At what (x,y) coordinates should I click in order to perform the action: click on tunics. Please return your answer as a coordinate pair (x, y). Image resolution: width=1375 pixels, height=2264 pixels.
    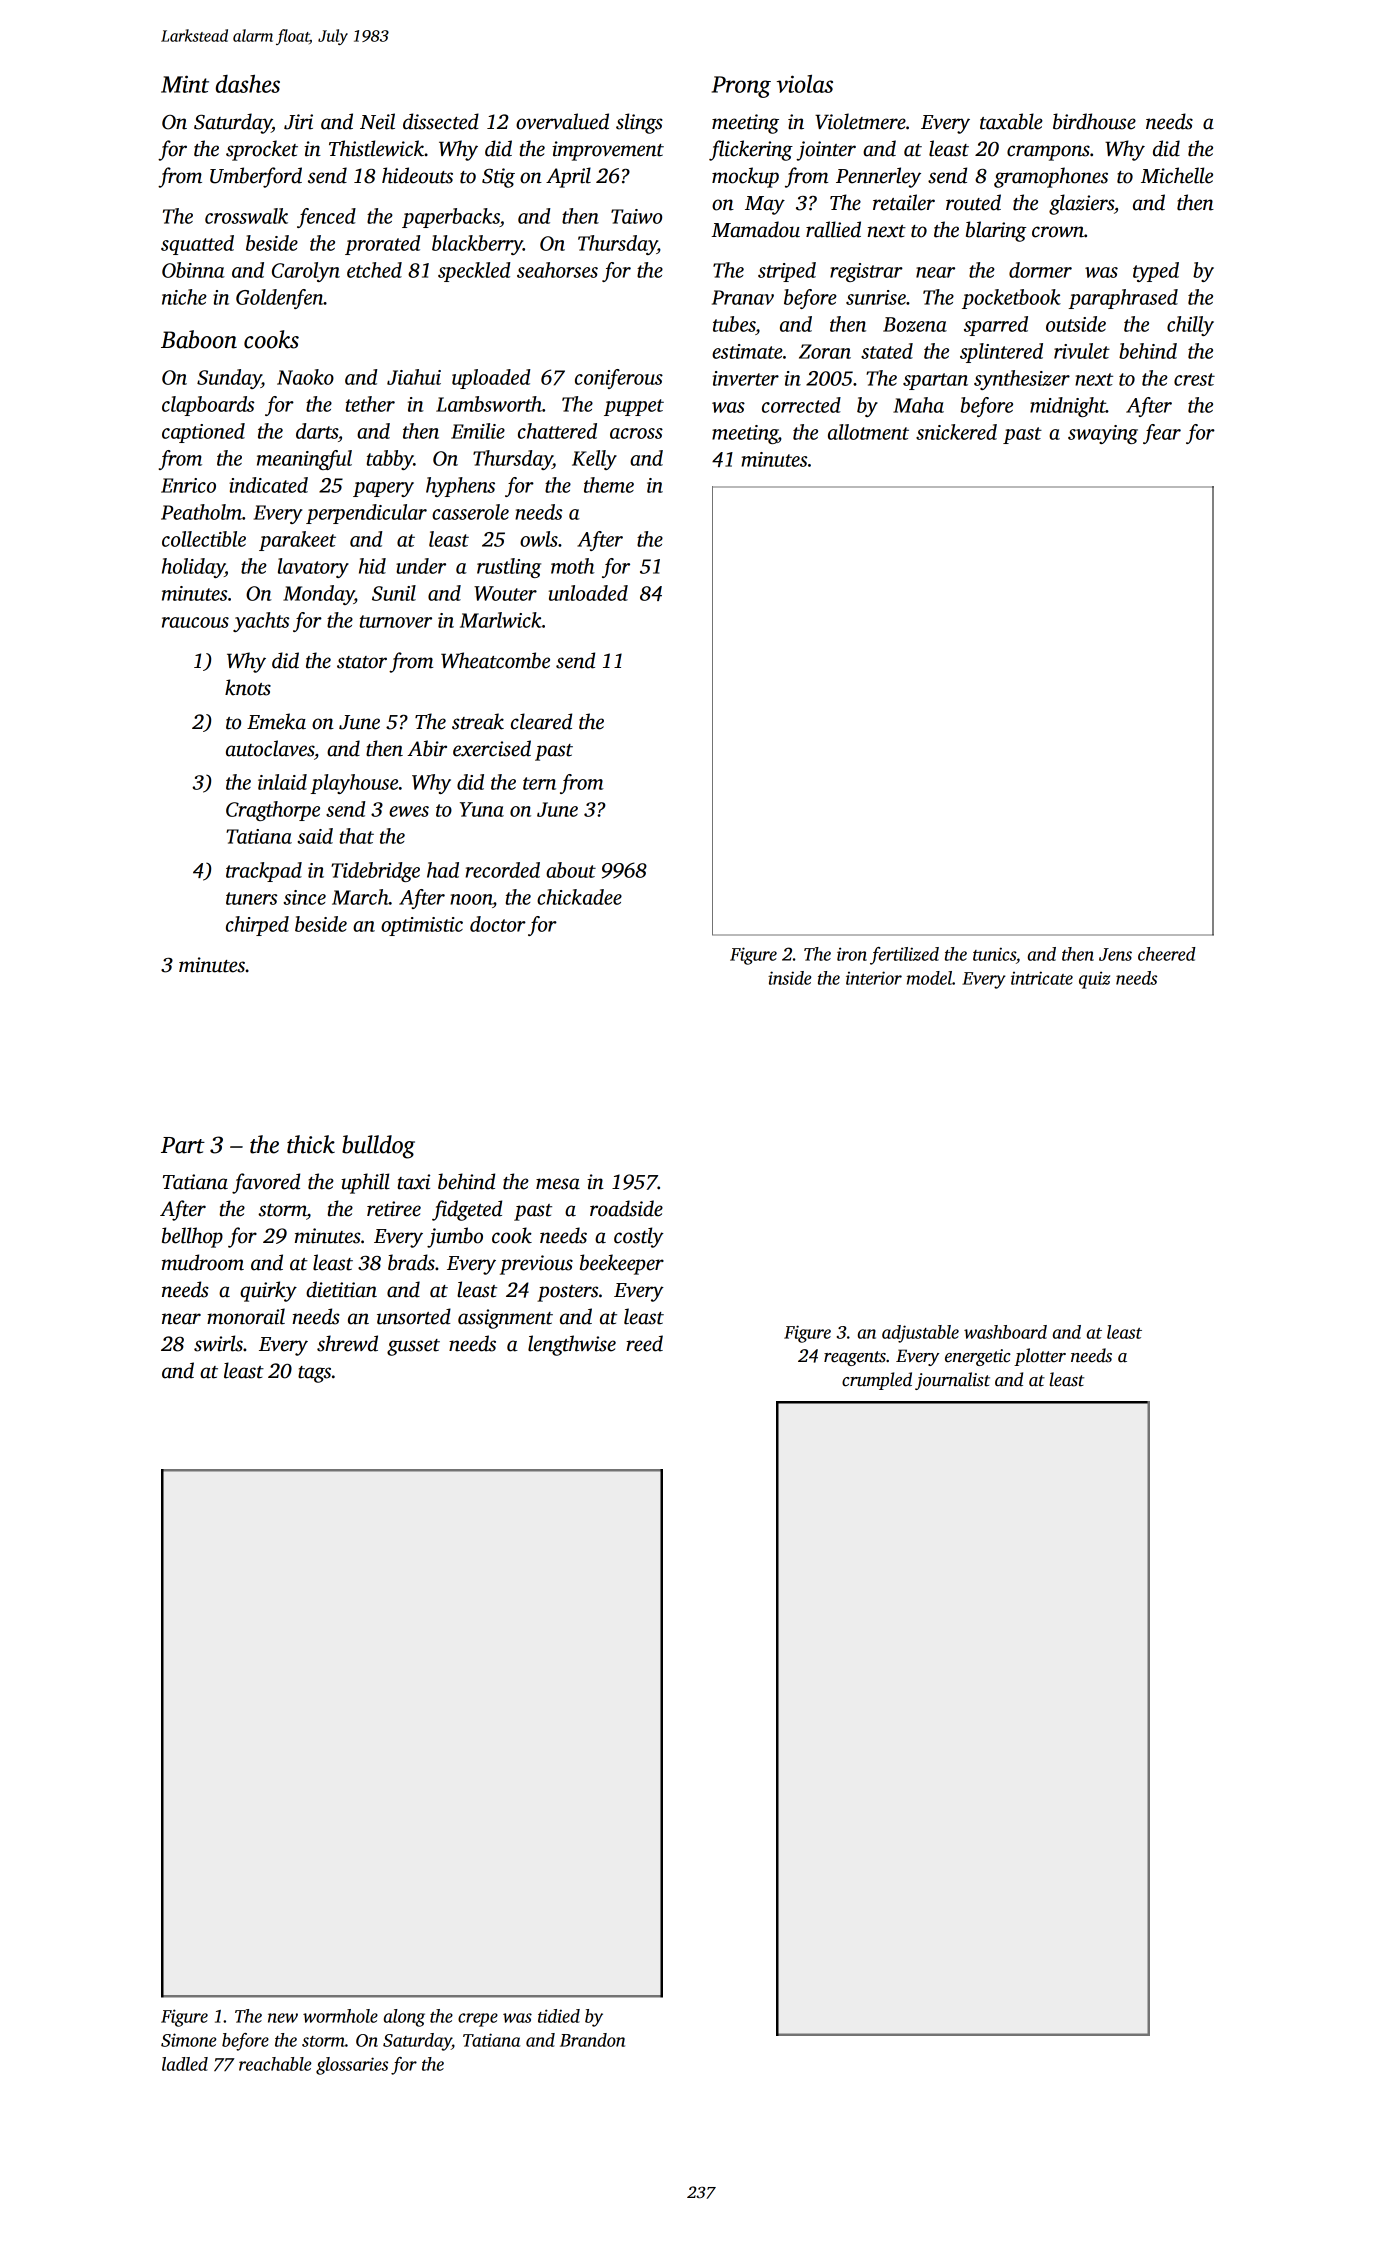
    Looking at the image, I should click on (994, 954).
